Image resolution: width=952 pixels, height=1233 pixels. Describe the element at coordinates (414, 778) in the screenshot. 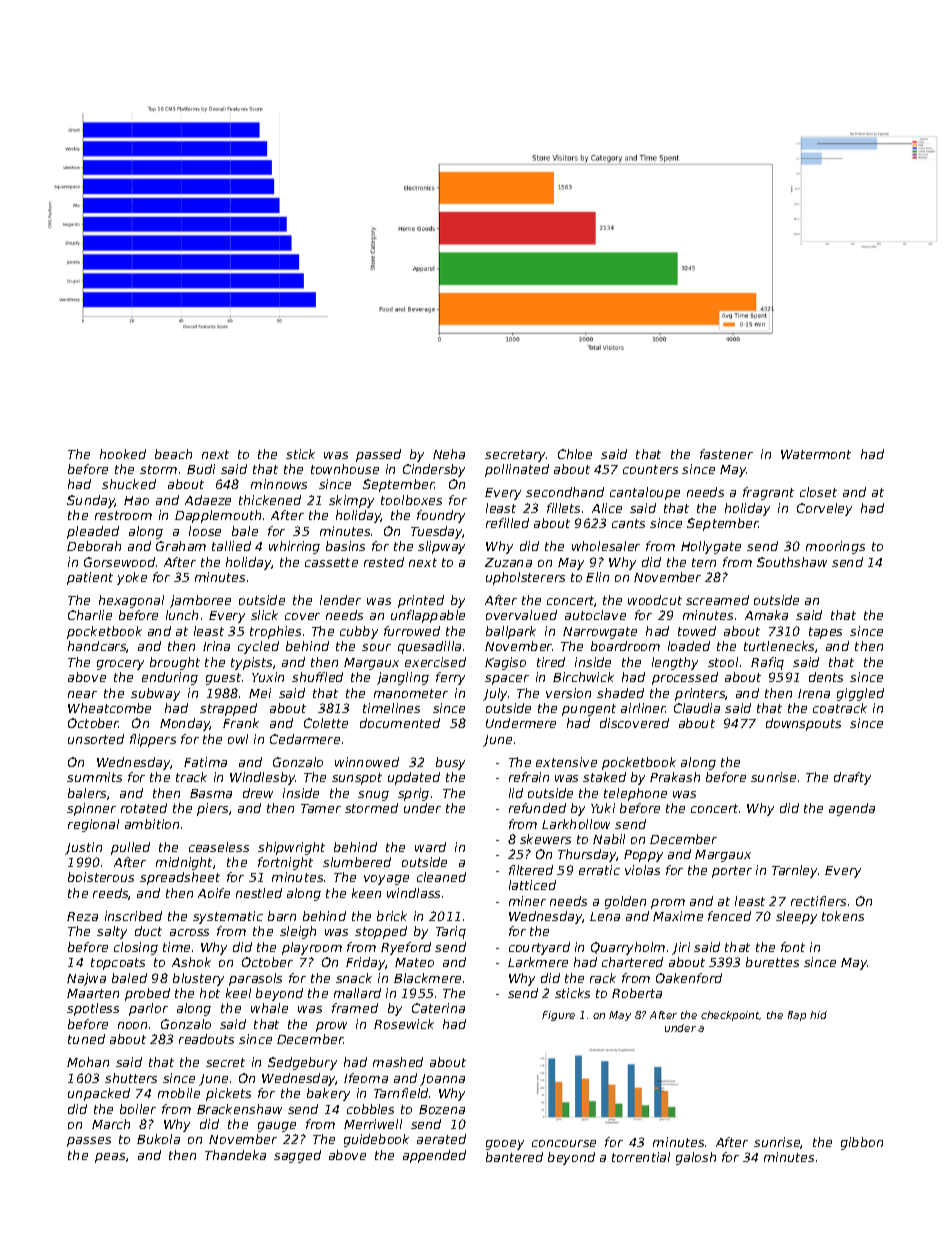

I see `updated` at that location.
